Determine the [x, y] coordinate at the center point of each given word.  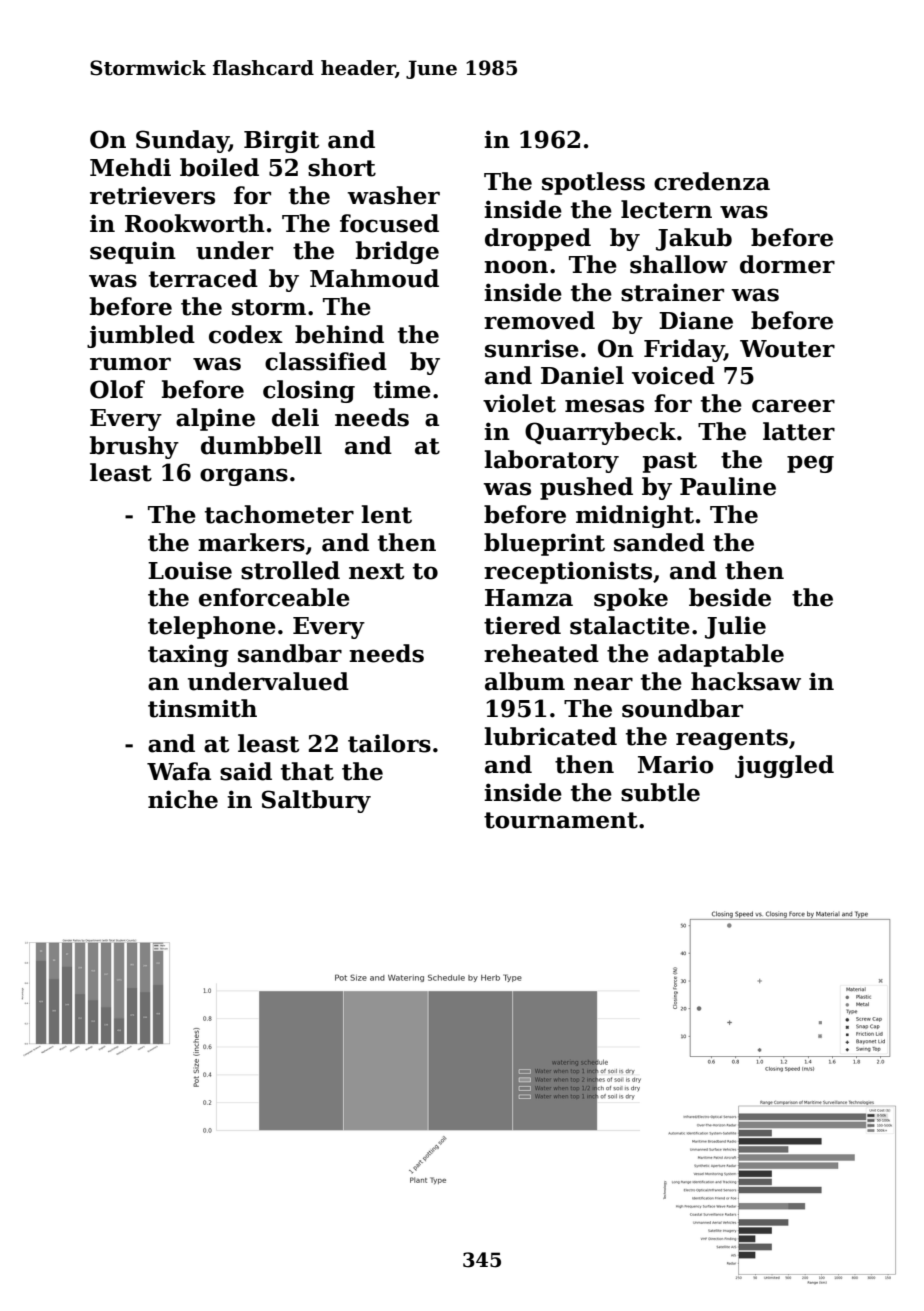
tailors [389, 743]
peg [810, 464]
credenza [712, 181]
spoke [631, 599]
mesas [604, 406]
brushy [134, 447]
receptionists [568, 572]
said [246, 771]
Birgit [281, 141]
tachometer [279, 514]
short [342, 167]
